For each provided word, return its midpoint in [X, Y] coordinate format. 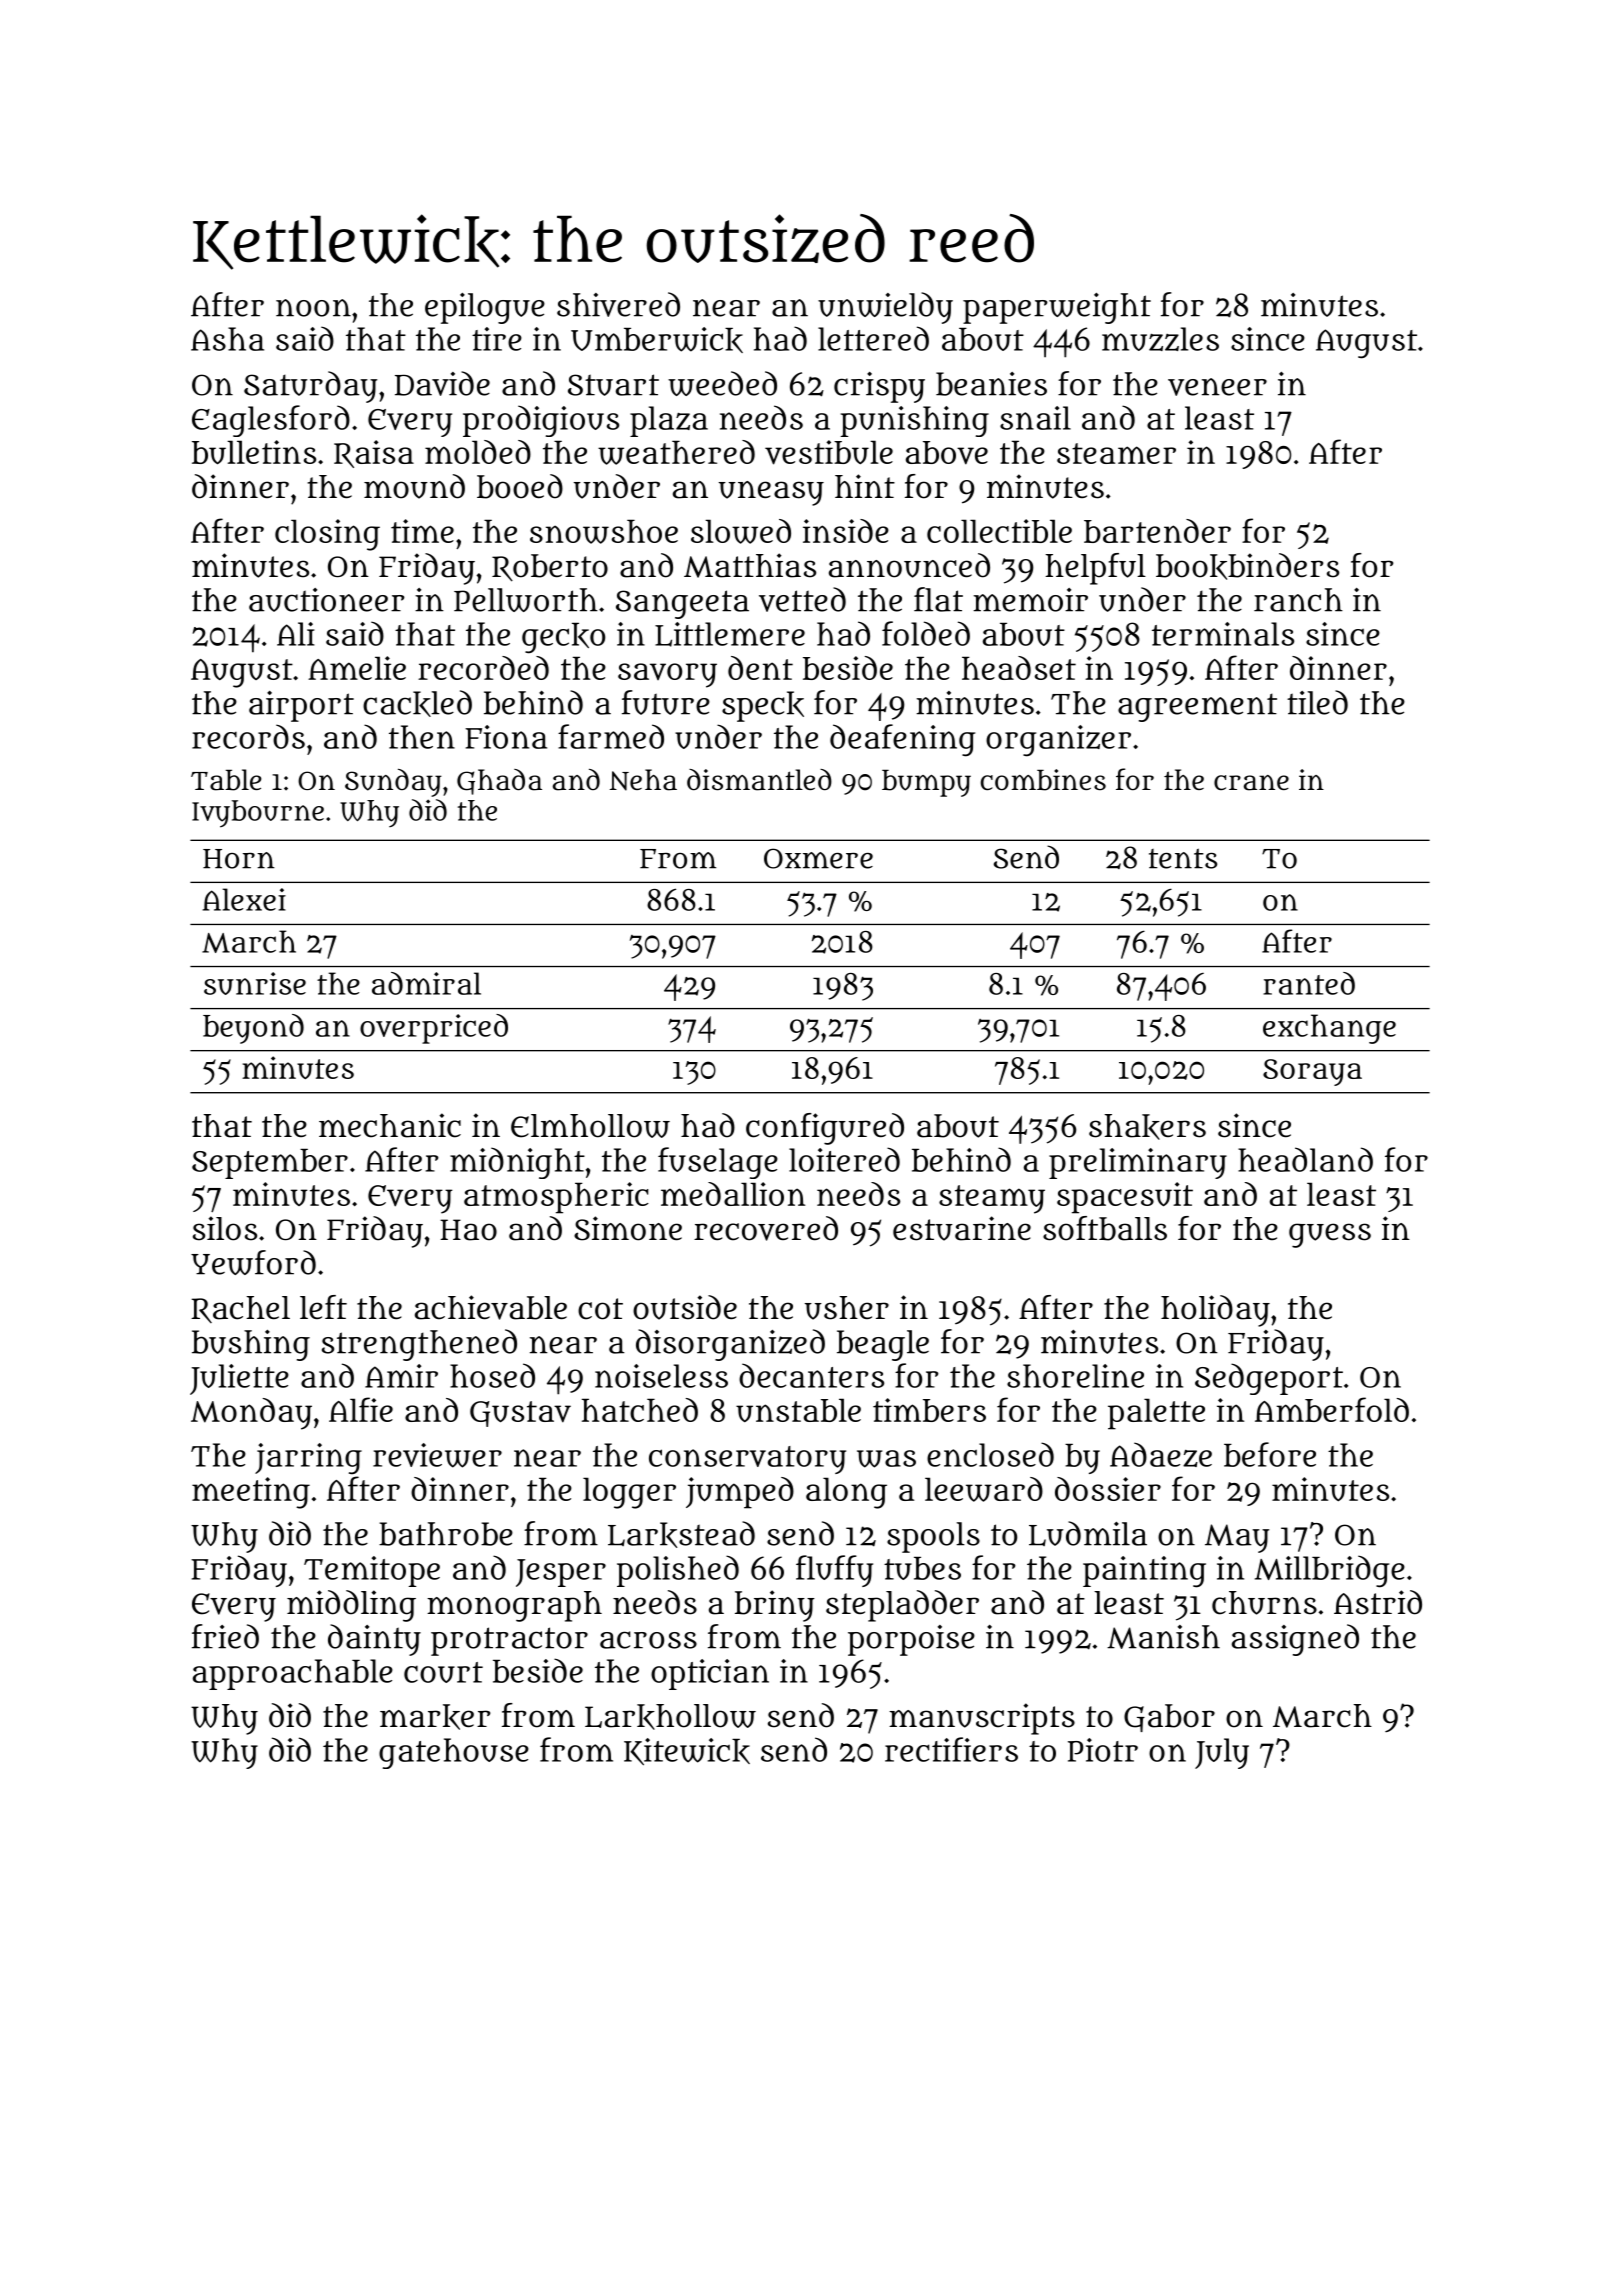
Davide [442, 383]
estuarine [962, 1228]
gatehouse [454, 1753]
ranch [1298, 600]
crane [1251, 783]
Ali [296, 634]
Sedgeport [1269, 1379]
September [270, 1164]
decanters [811, 1375]
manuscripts [982, 1719]
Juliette [239, 1379]
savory [667, 675]
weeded [722, 383]
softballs [1105, 1228]
